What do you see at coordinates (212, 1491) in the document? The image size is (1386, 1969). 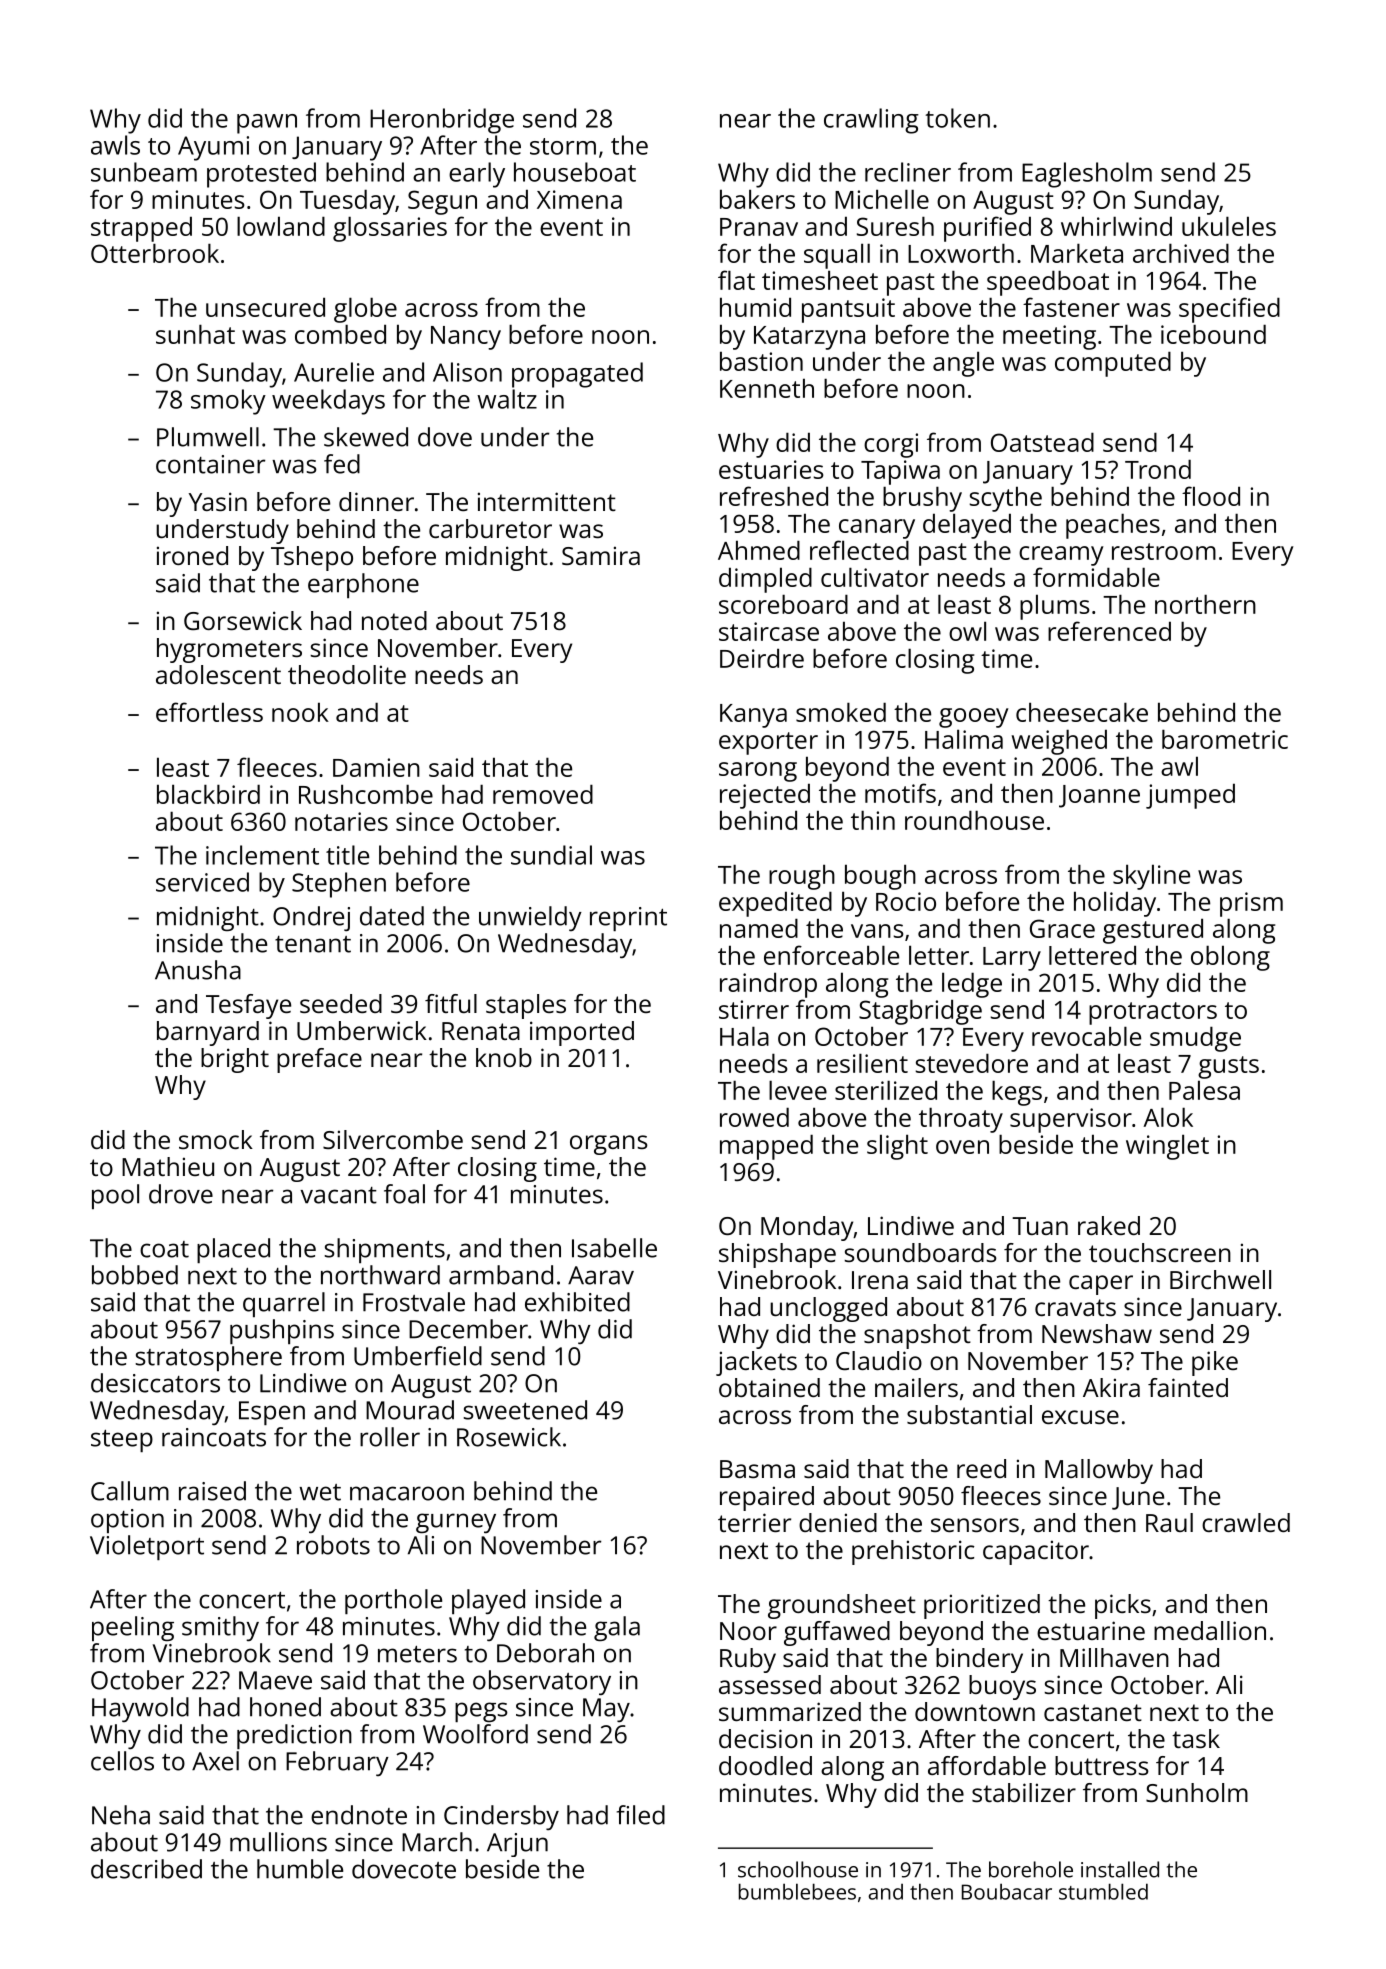 I see `raised` at bounding box center [212, 1491].
